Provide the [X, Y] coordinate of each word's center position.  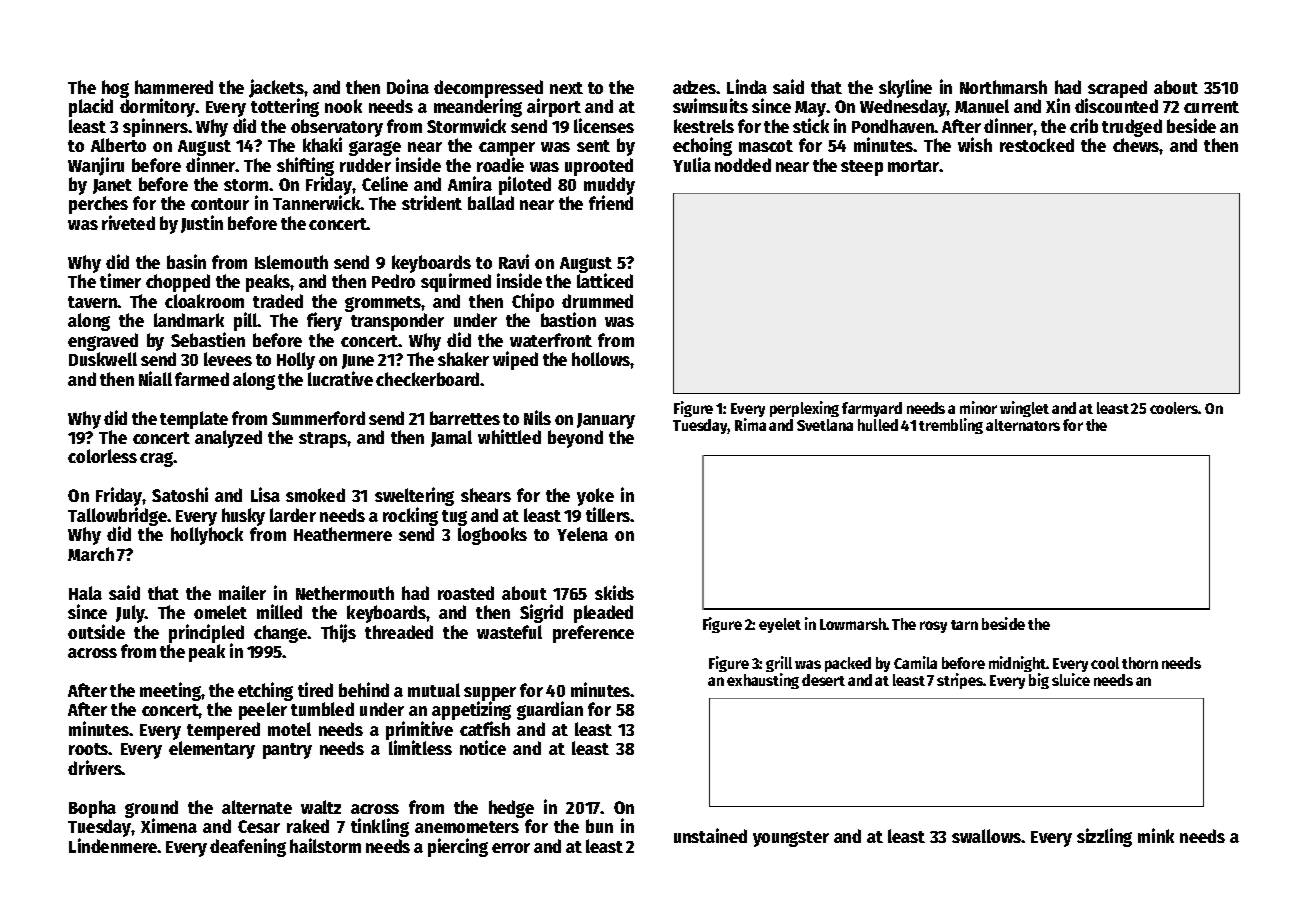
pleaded [603, 614]
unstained [710, 835]
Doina [408, 86]
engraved [103, 342]
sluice [1071, 679]
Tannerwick [317, 203]
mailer [242, 592]
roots [89, 749]
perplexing [804, 409]
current [1211, 107]
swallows [986, 836]
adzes [695, 87]
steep [862, 168]
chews [1136, 145]
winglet [1024, 409]
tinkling [380, 827]
